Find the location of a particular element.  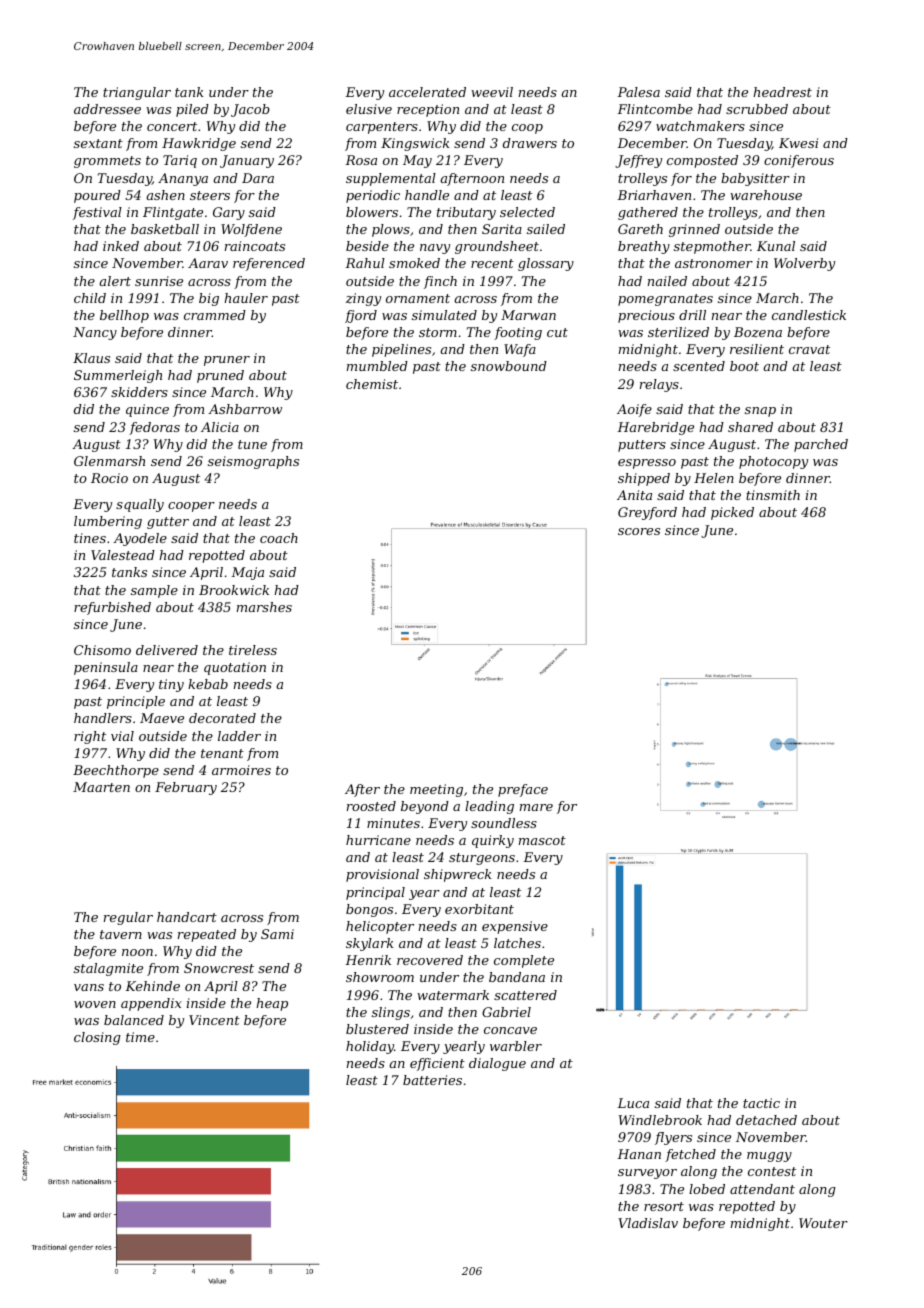

time is located at coordinates (140, 1037).
